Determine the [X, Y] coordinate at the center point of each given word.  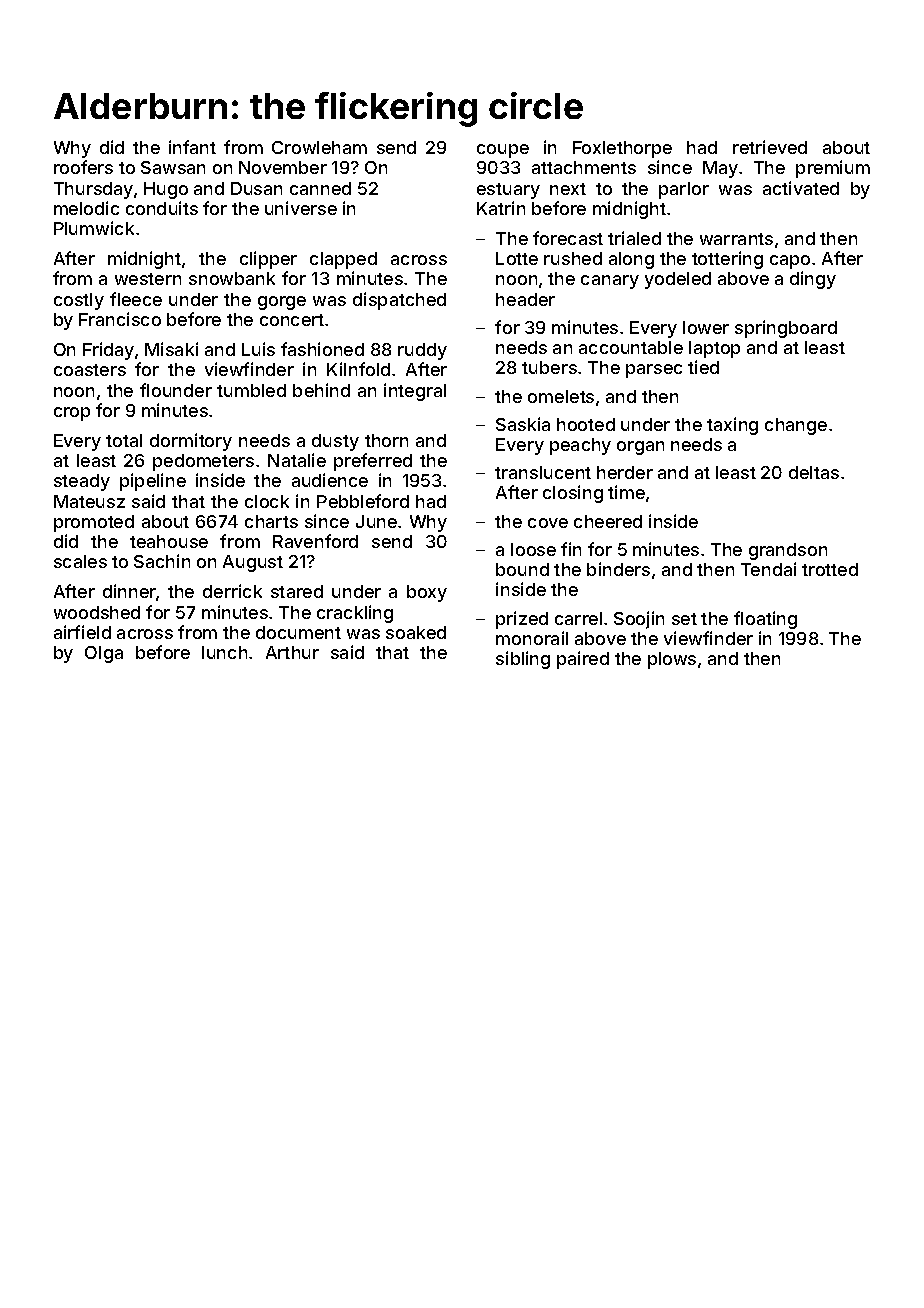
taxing [732, 426]
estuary [508, 191]
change [796, 426]
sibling [523, 660]
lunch [224, 652]
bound [522, 569]
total [124, 440]
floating [765, 620]
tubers [549, 367]
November [283, 167]
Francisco [120, 319]
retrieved [770, 147]
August [253, 563]
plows [672, 660]
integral [415, 392]
